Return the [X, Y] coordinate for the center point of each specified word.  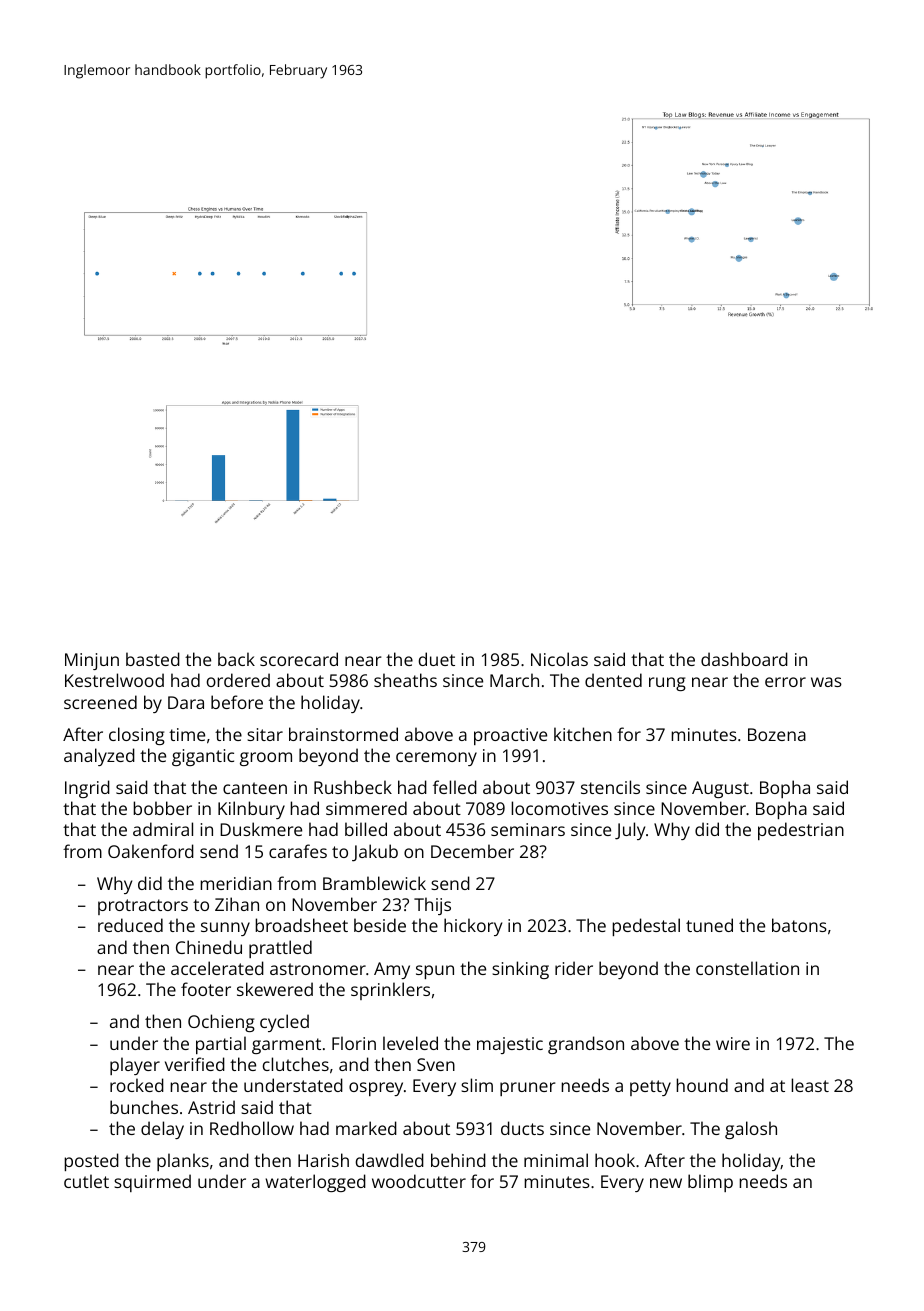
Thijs [432, 906]
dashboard [744, 659]
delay [162, 1130]
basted [153, 659]
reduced [130, 925]
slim [477, 1085]
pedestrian [801, 831]
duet [436, 659]
